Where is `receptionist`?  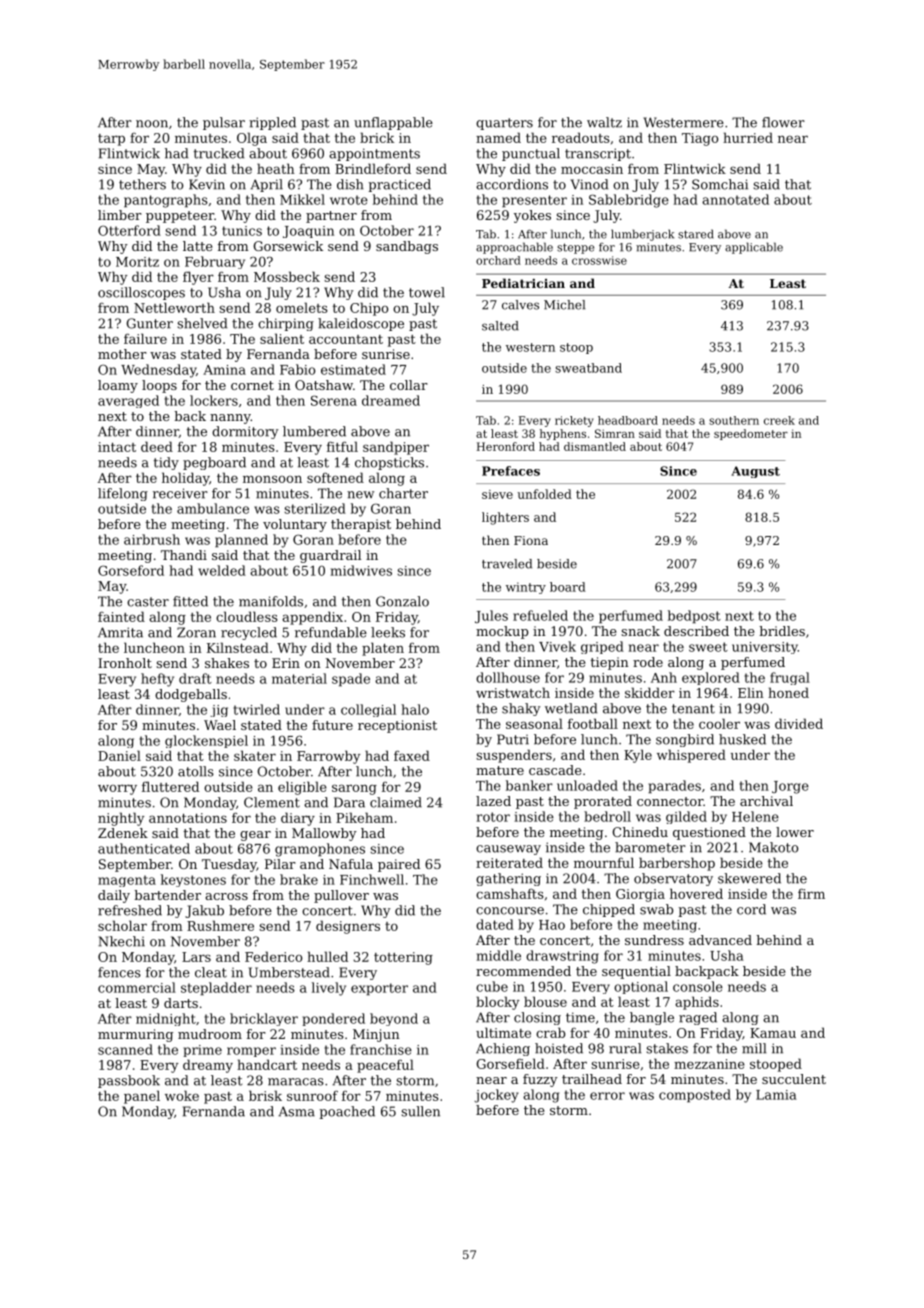
receptionist is located at coordinates (397, 726).
